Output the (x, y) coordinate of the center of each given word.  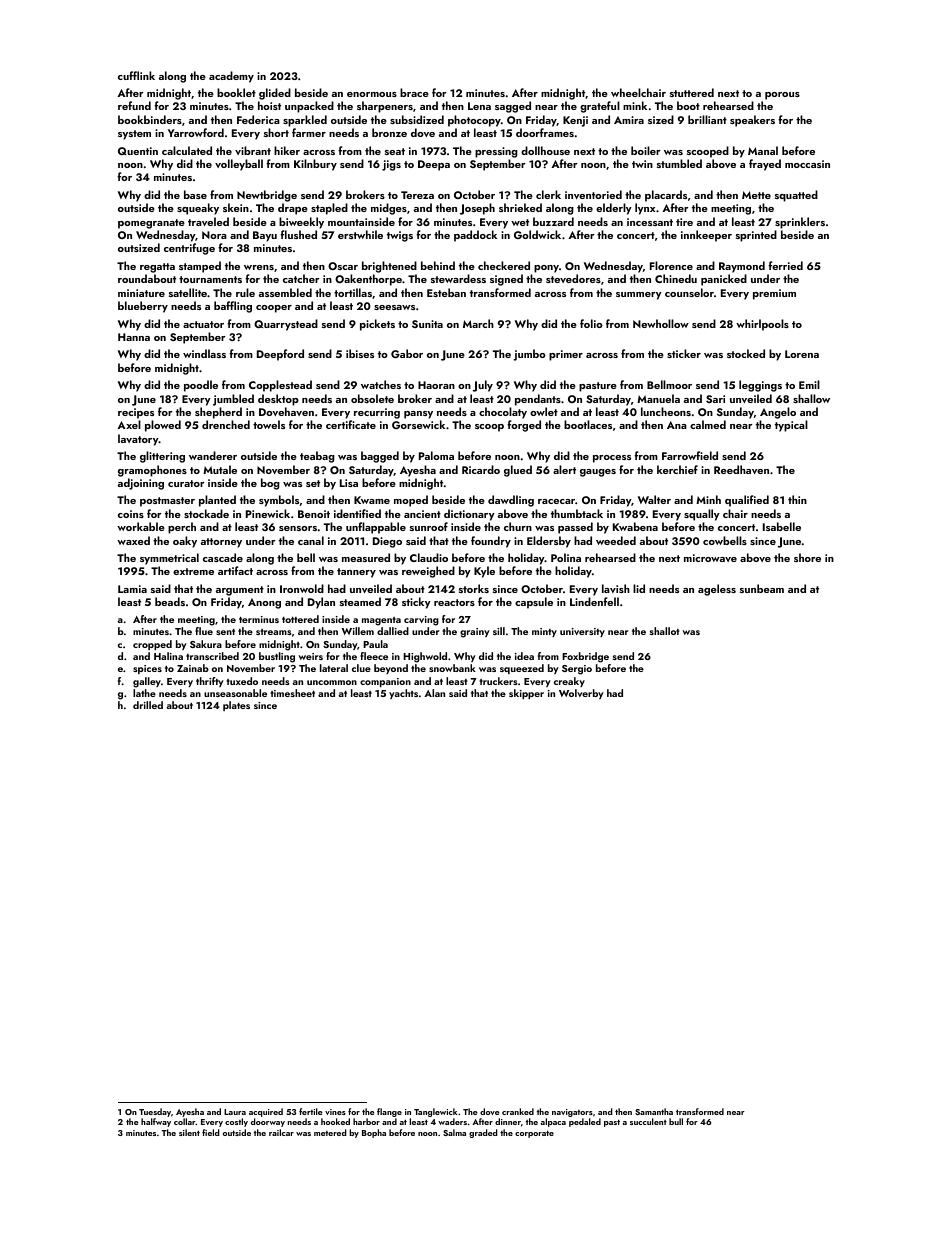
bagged (380, 457)
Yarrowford (196, 132)
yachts (403, 694)
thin (797, 499)
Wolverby (581, 694)
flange (389, 1112)
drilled (148, 705)
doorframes (545, 132)
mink (635, 105)
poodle (201, 386)
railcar (281, 1132)
